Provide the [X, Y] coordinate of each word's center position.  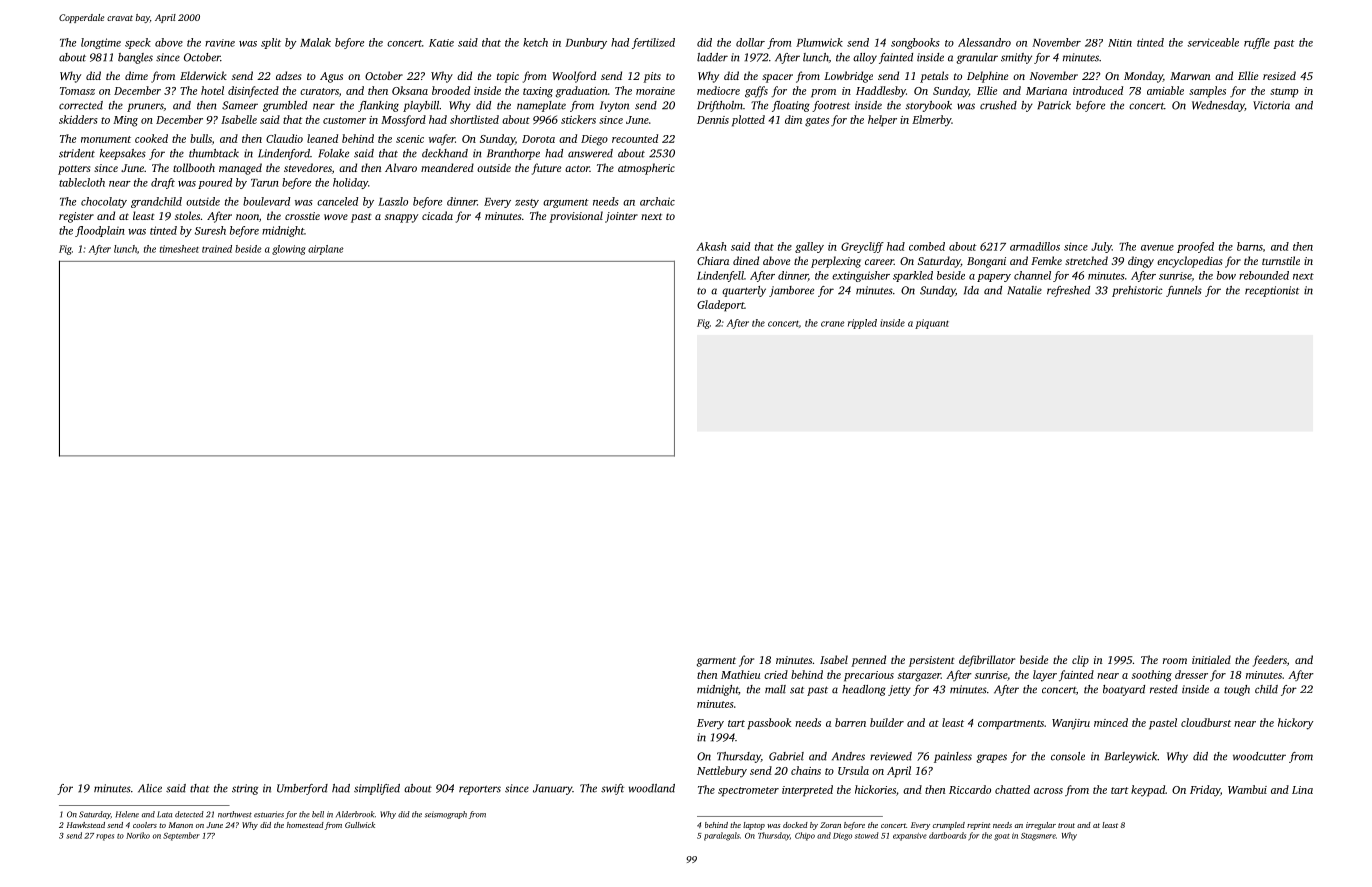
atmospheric [646, 169]
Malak [315, 42]
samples [1207, 92]
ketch [535, 42]
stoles [187, 215]
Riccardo [970, 789]
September [181, 836]
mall [775, 689]
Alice [150, 788]
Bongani [986, 262]
